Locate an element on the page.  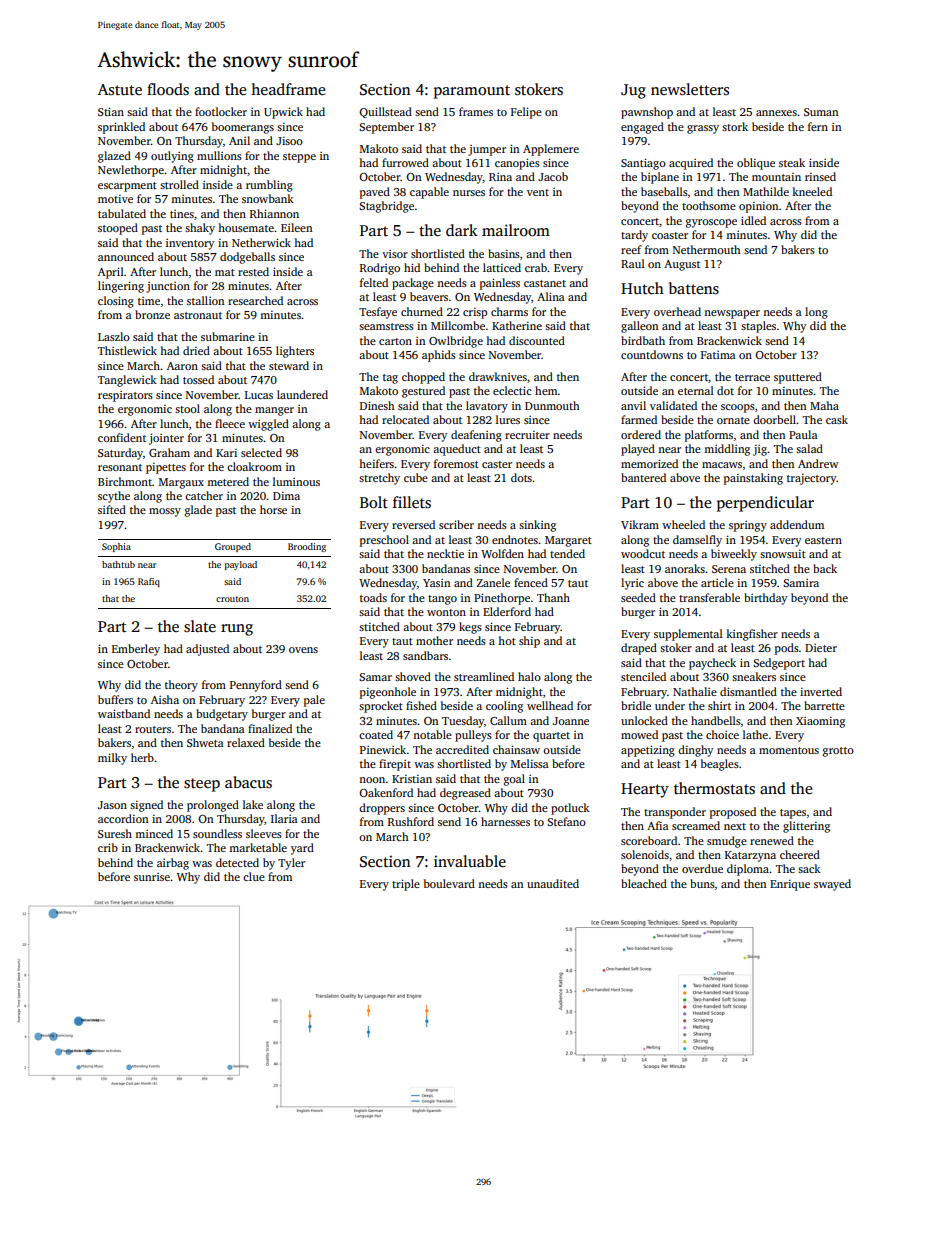
invaluable is located at coordinates (470, 861).
